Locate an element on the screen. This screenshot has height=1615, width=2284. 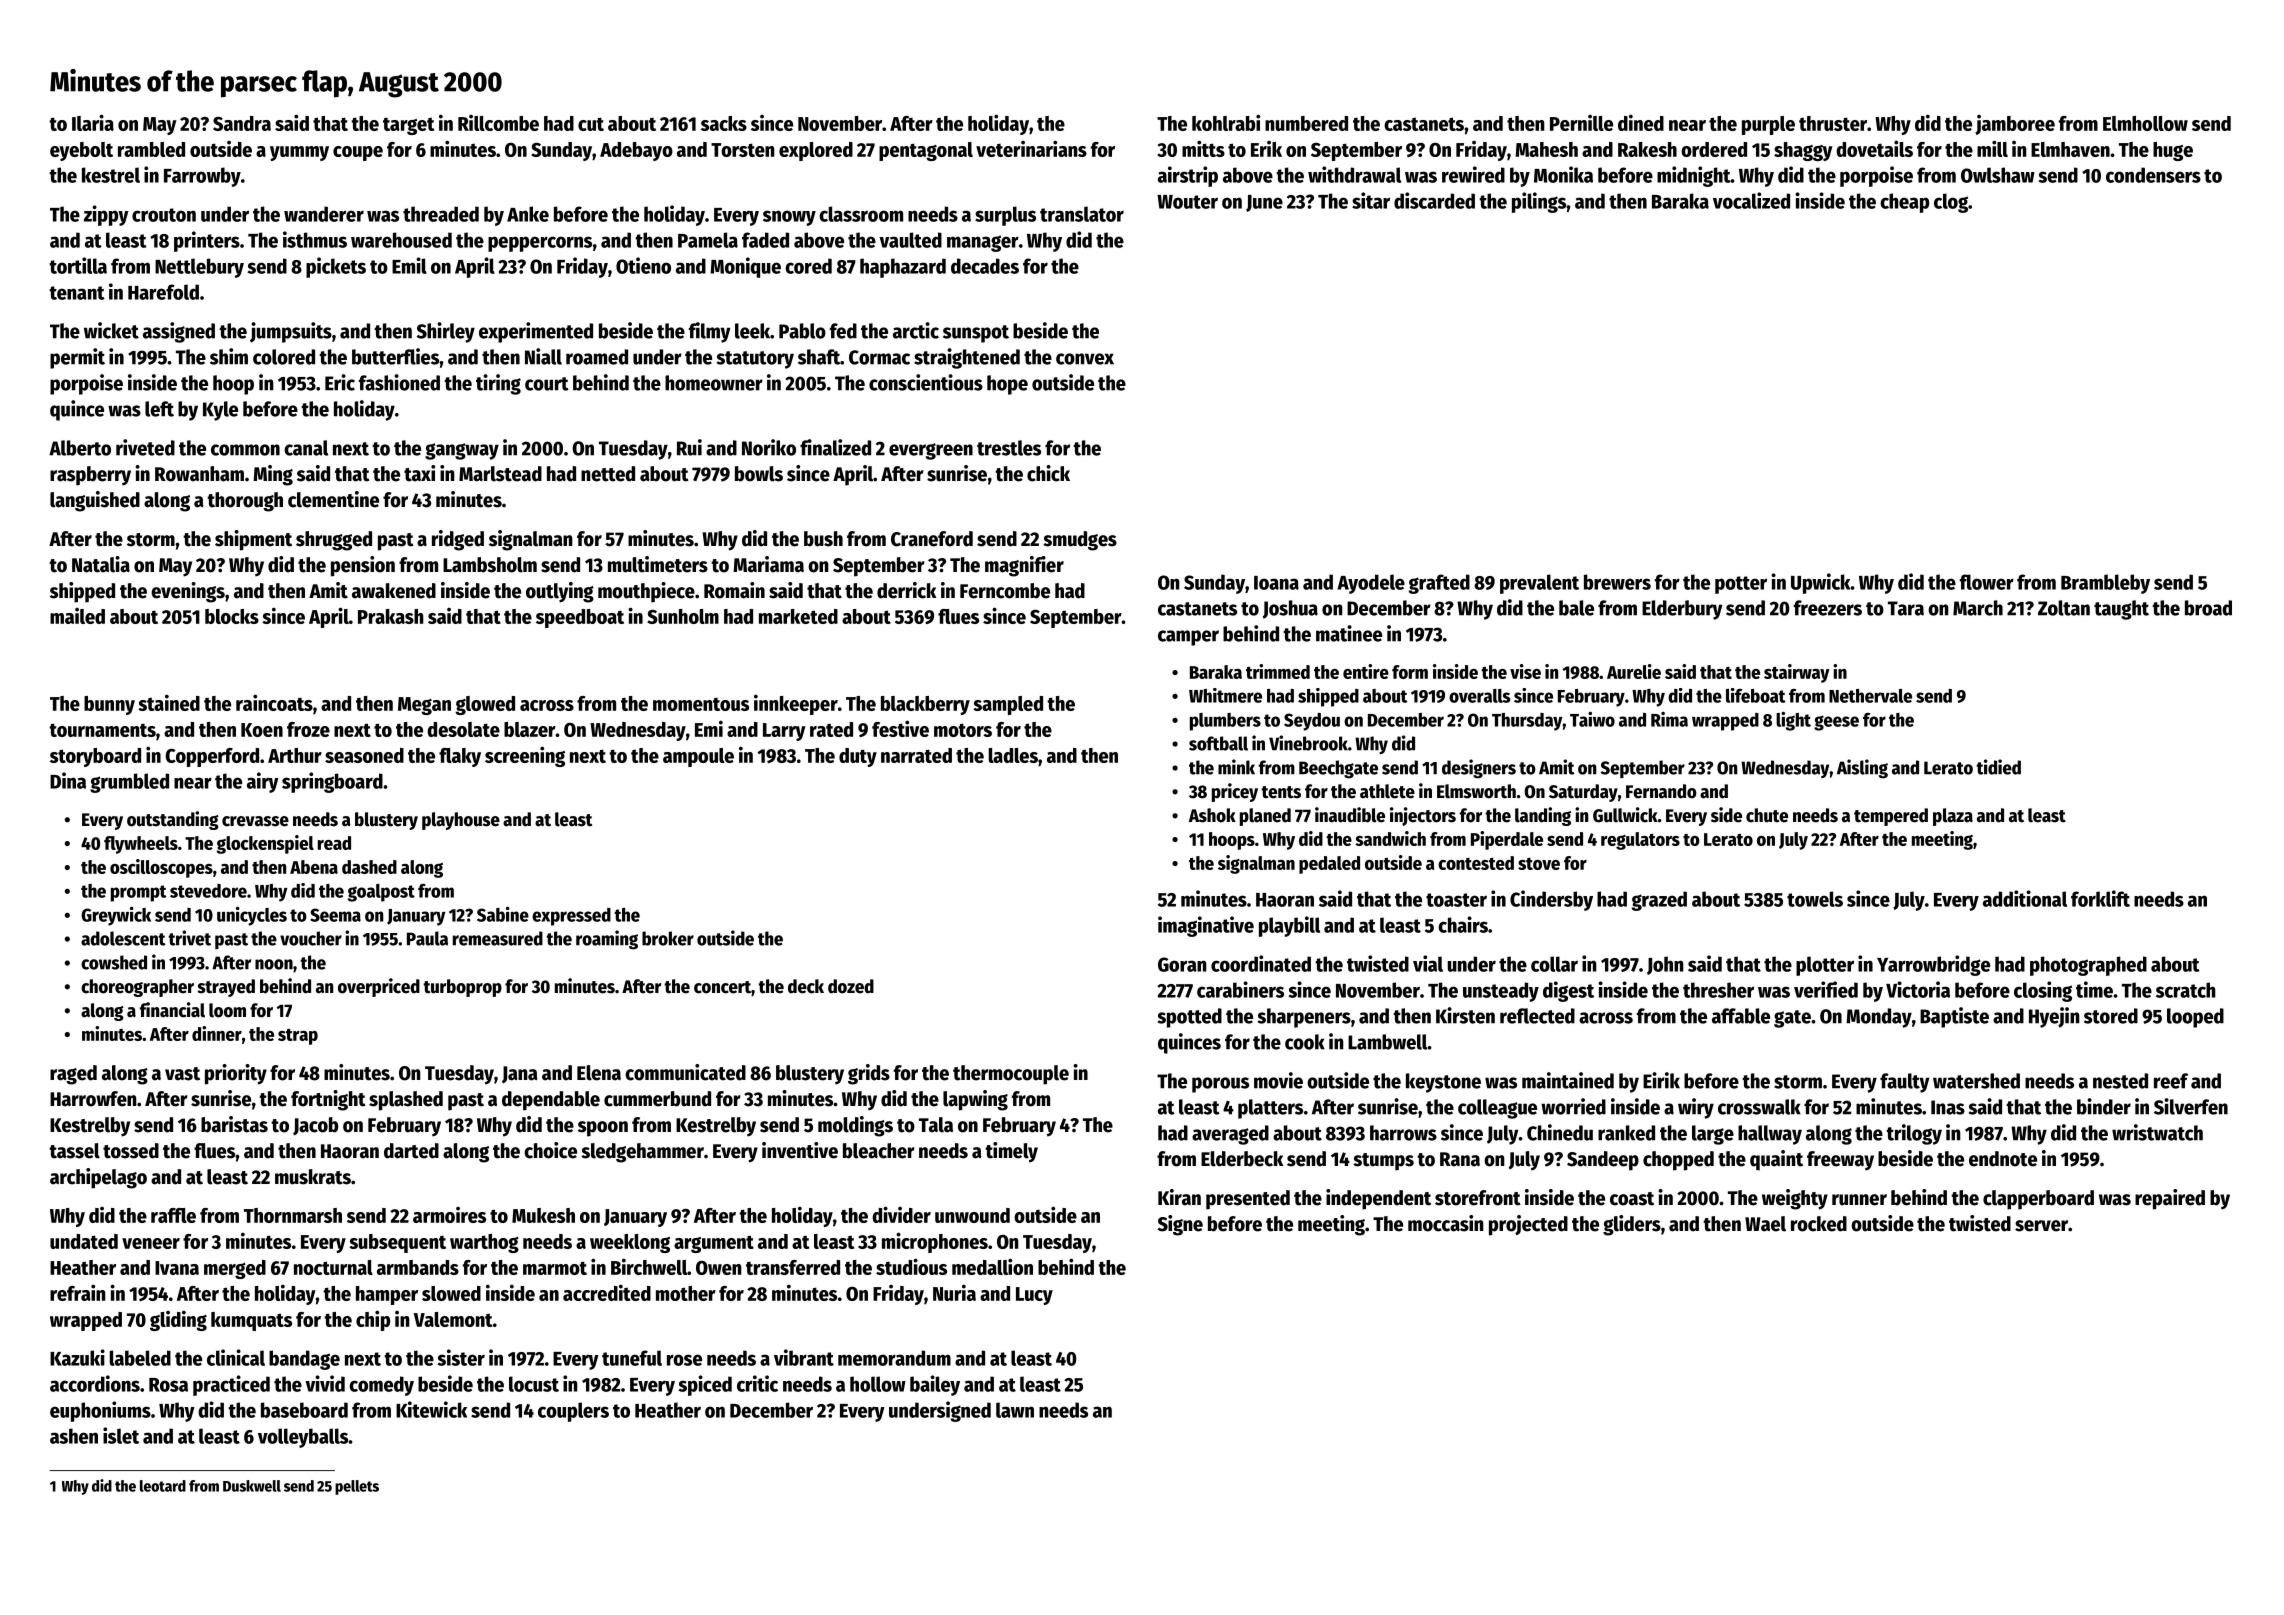
choice is located at coordinates (550, 1150).
